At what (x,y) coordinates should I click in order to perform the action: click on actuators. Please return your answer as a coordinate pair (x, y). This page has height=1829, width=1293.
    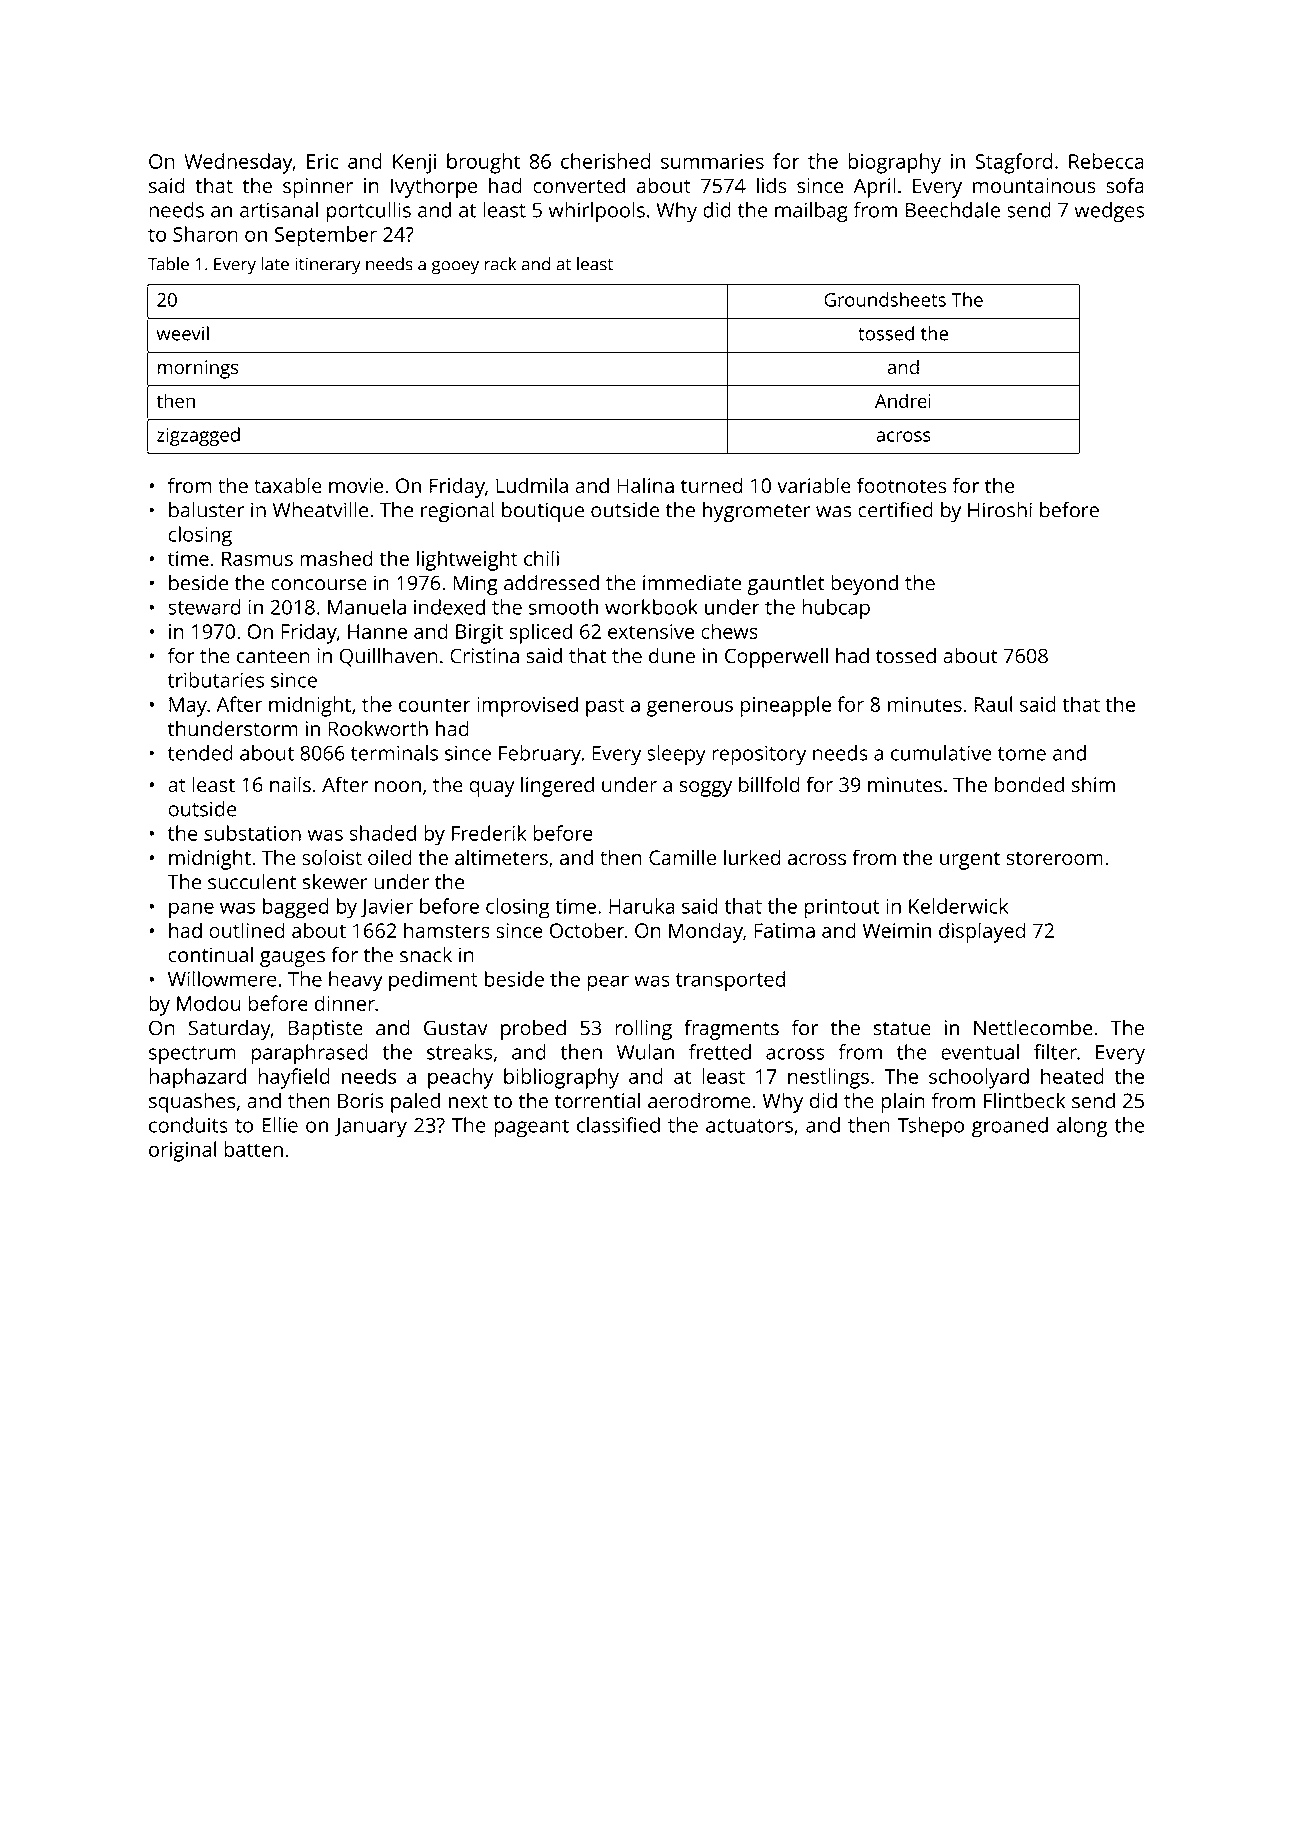
    Looking at the image, I should click on (749, 1126).
